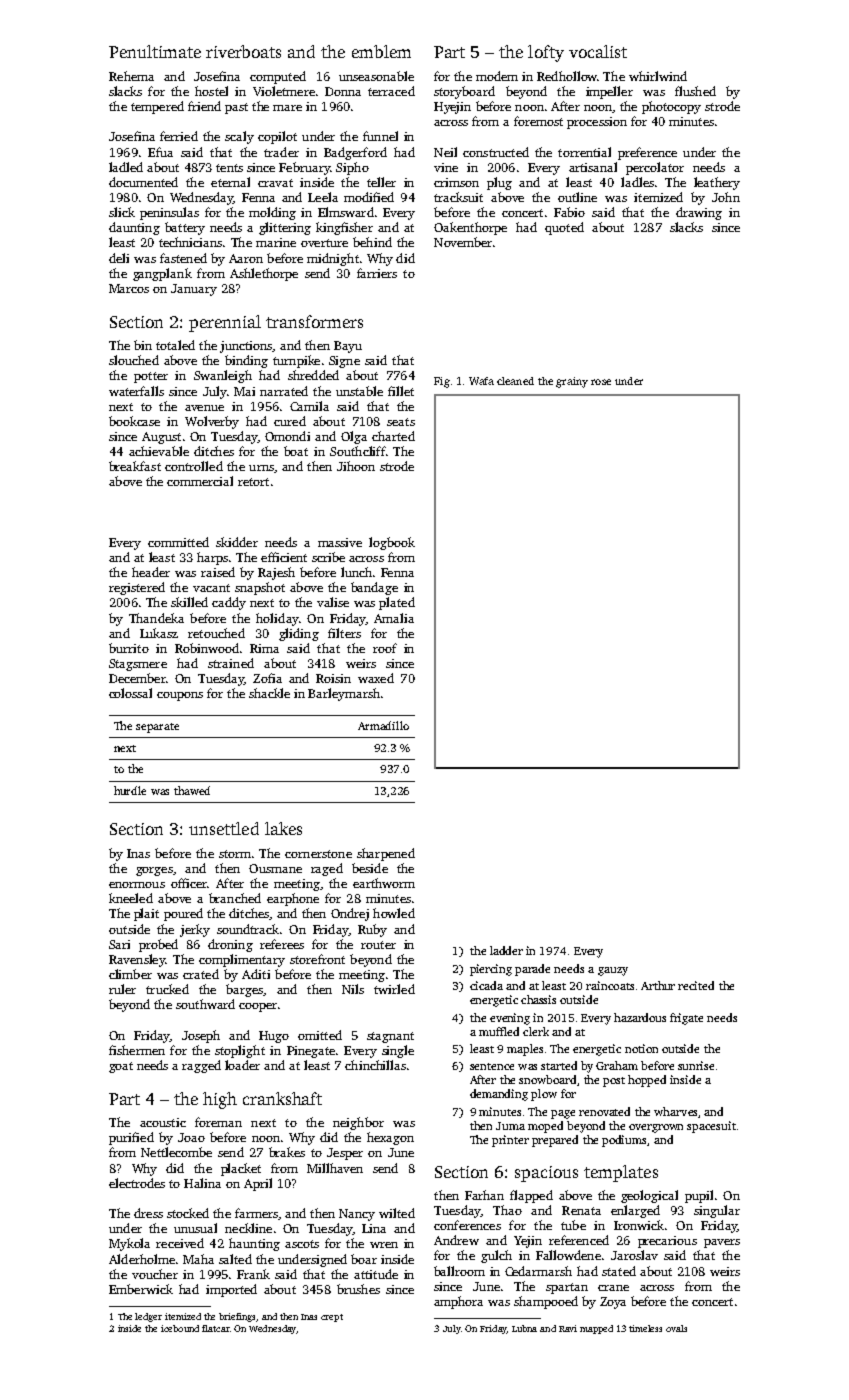 The height and width of the screenshot is (1400, 849). What do you see at coordinates (726, 197) in the screenshot?
I see `John` at bounding box center [726, 197].
